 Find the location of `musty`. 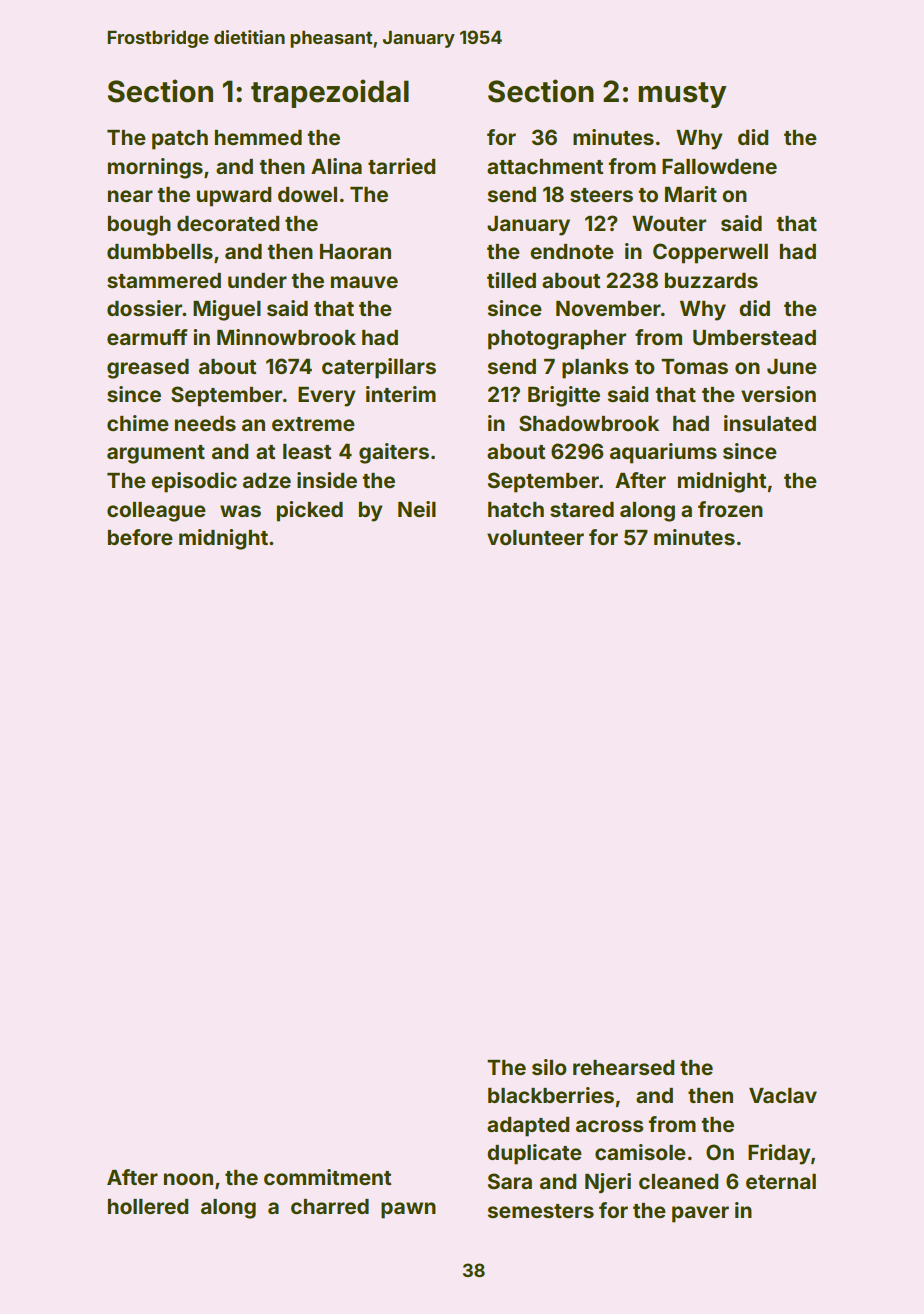

musty is located at coordinates (682, 95).
